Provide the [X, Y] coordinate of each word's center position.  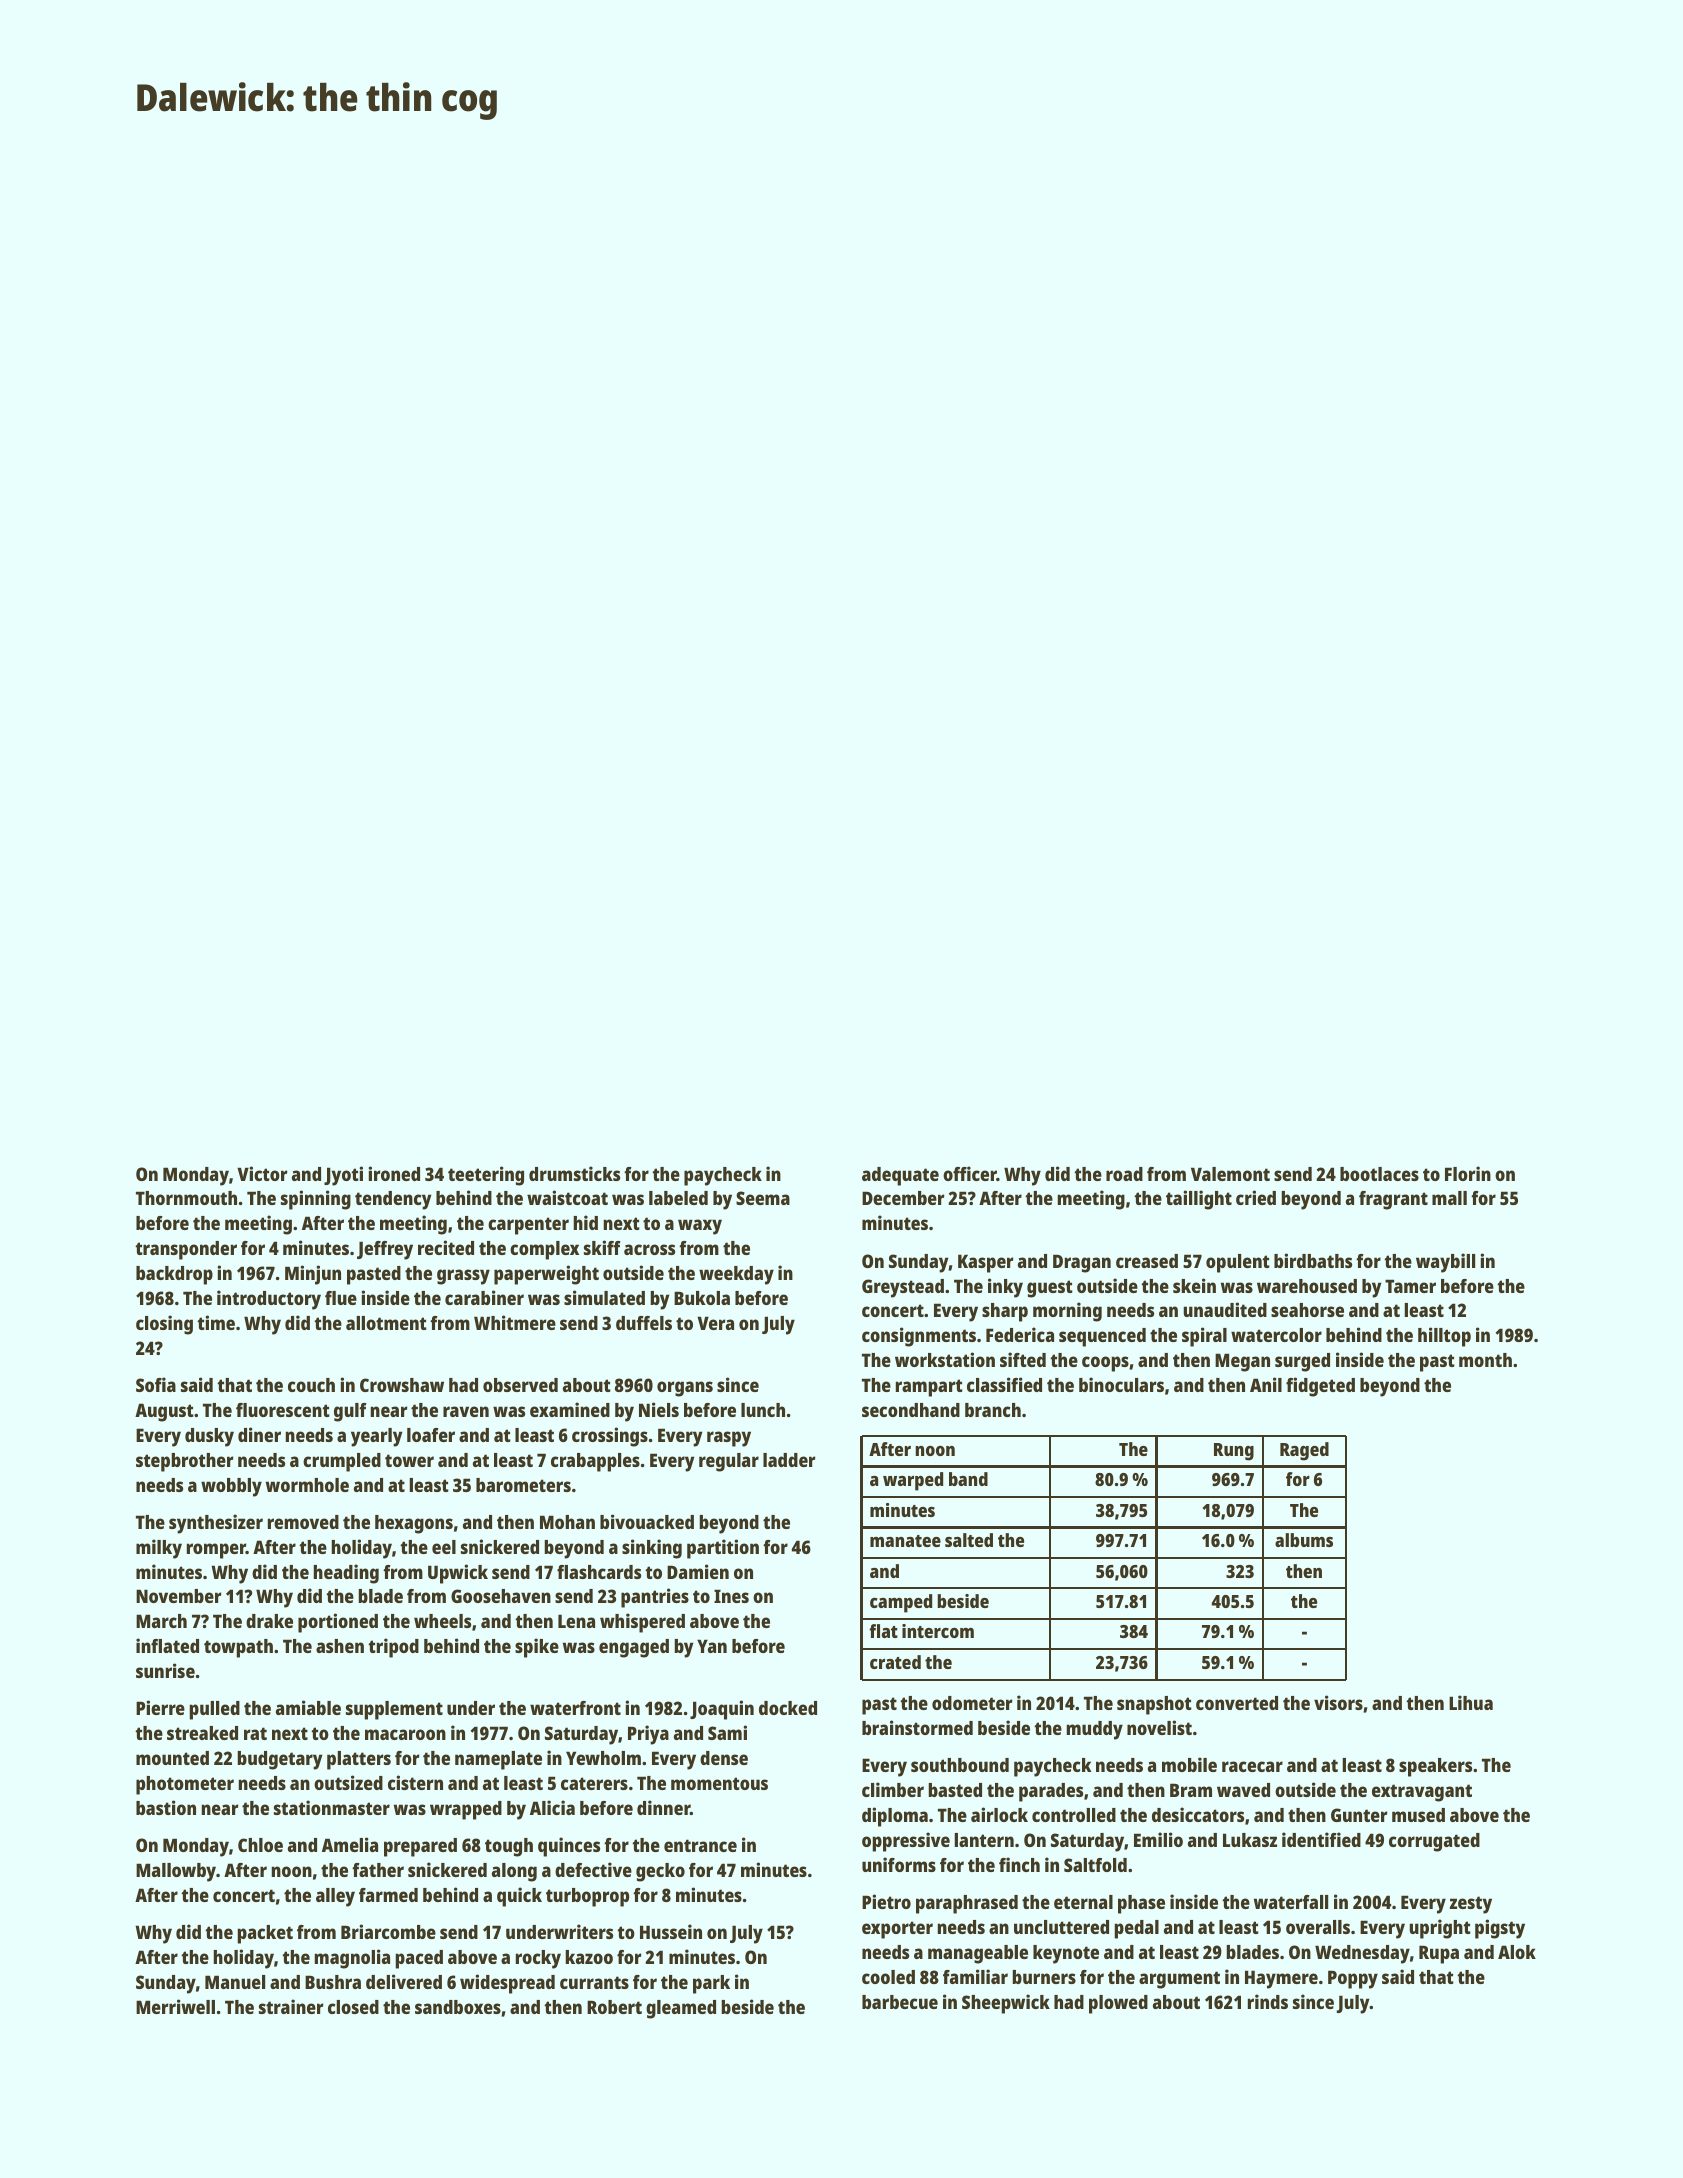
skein [1194, 1285]
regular [729, 1462]
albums [1304, 1540]
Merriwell [175, 2006]
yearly [376, 1437]
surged [1302, 1362]
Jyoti [343, 1176]
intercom [938, 1631]
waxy [700, 1227]
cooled [888, 1977]
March [161, 1621]
